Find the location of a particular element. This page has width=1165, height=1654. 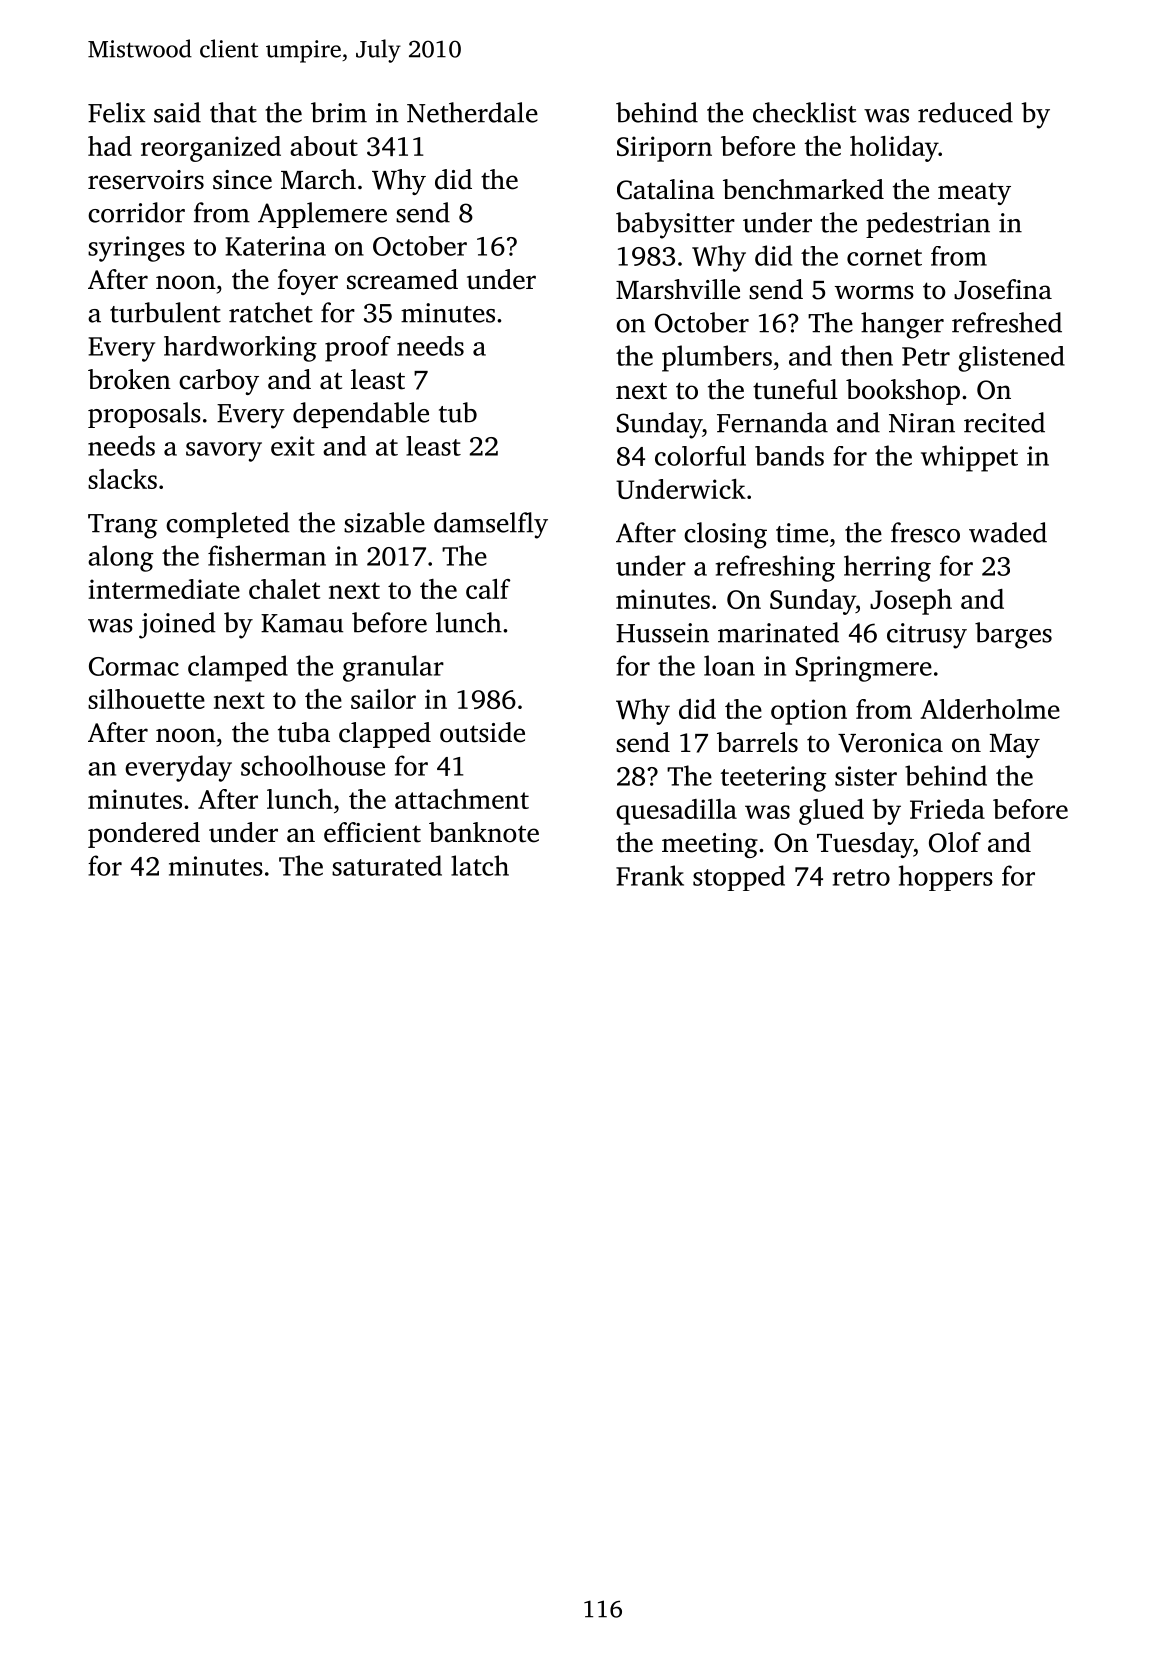

silhouette is located at coordinates (146, 699).
